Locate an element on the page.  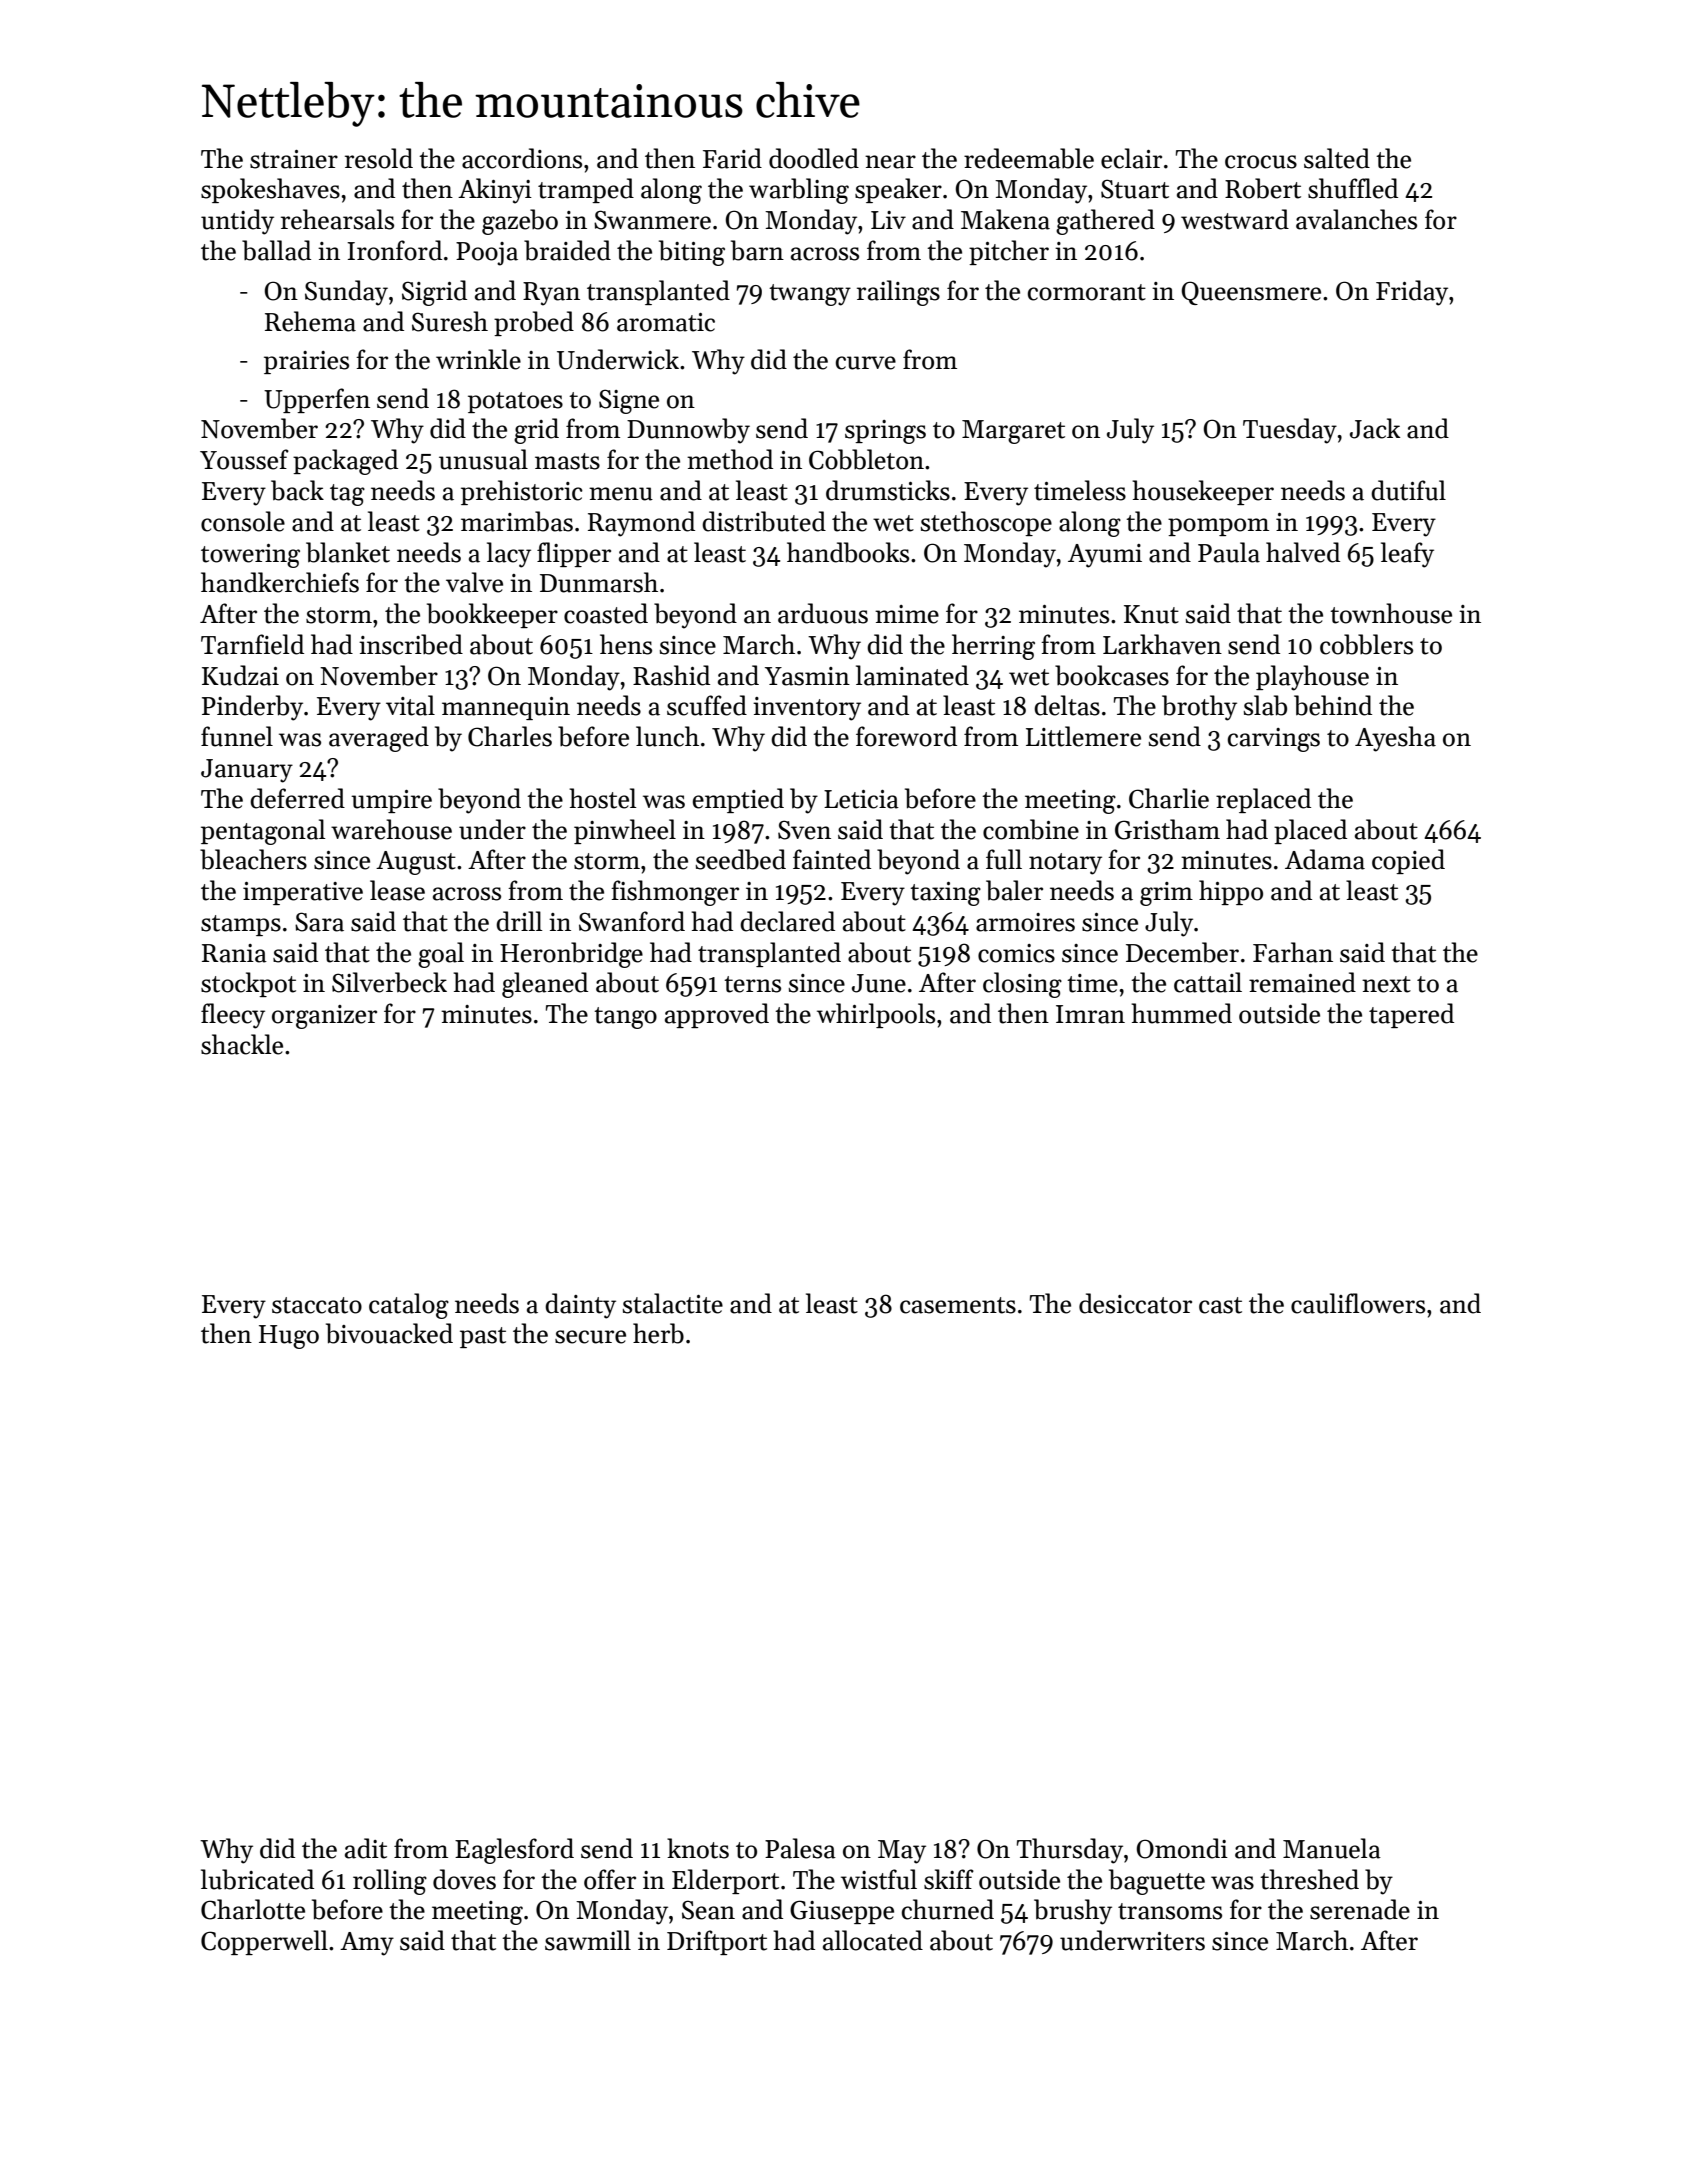
Driftport is located at coordinates (717, 1942).
